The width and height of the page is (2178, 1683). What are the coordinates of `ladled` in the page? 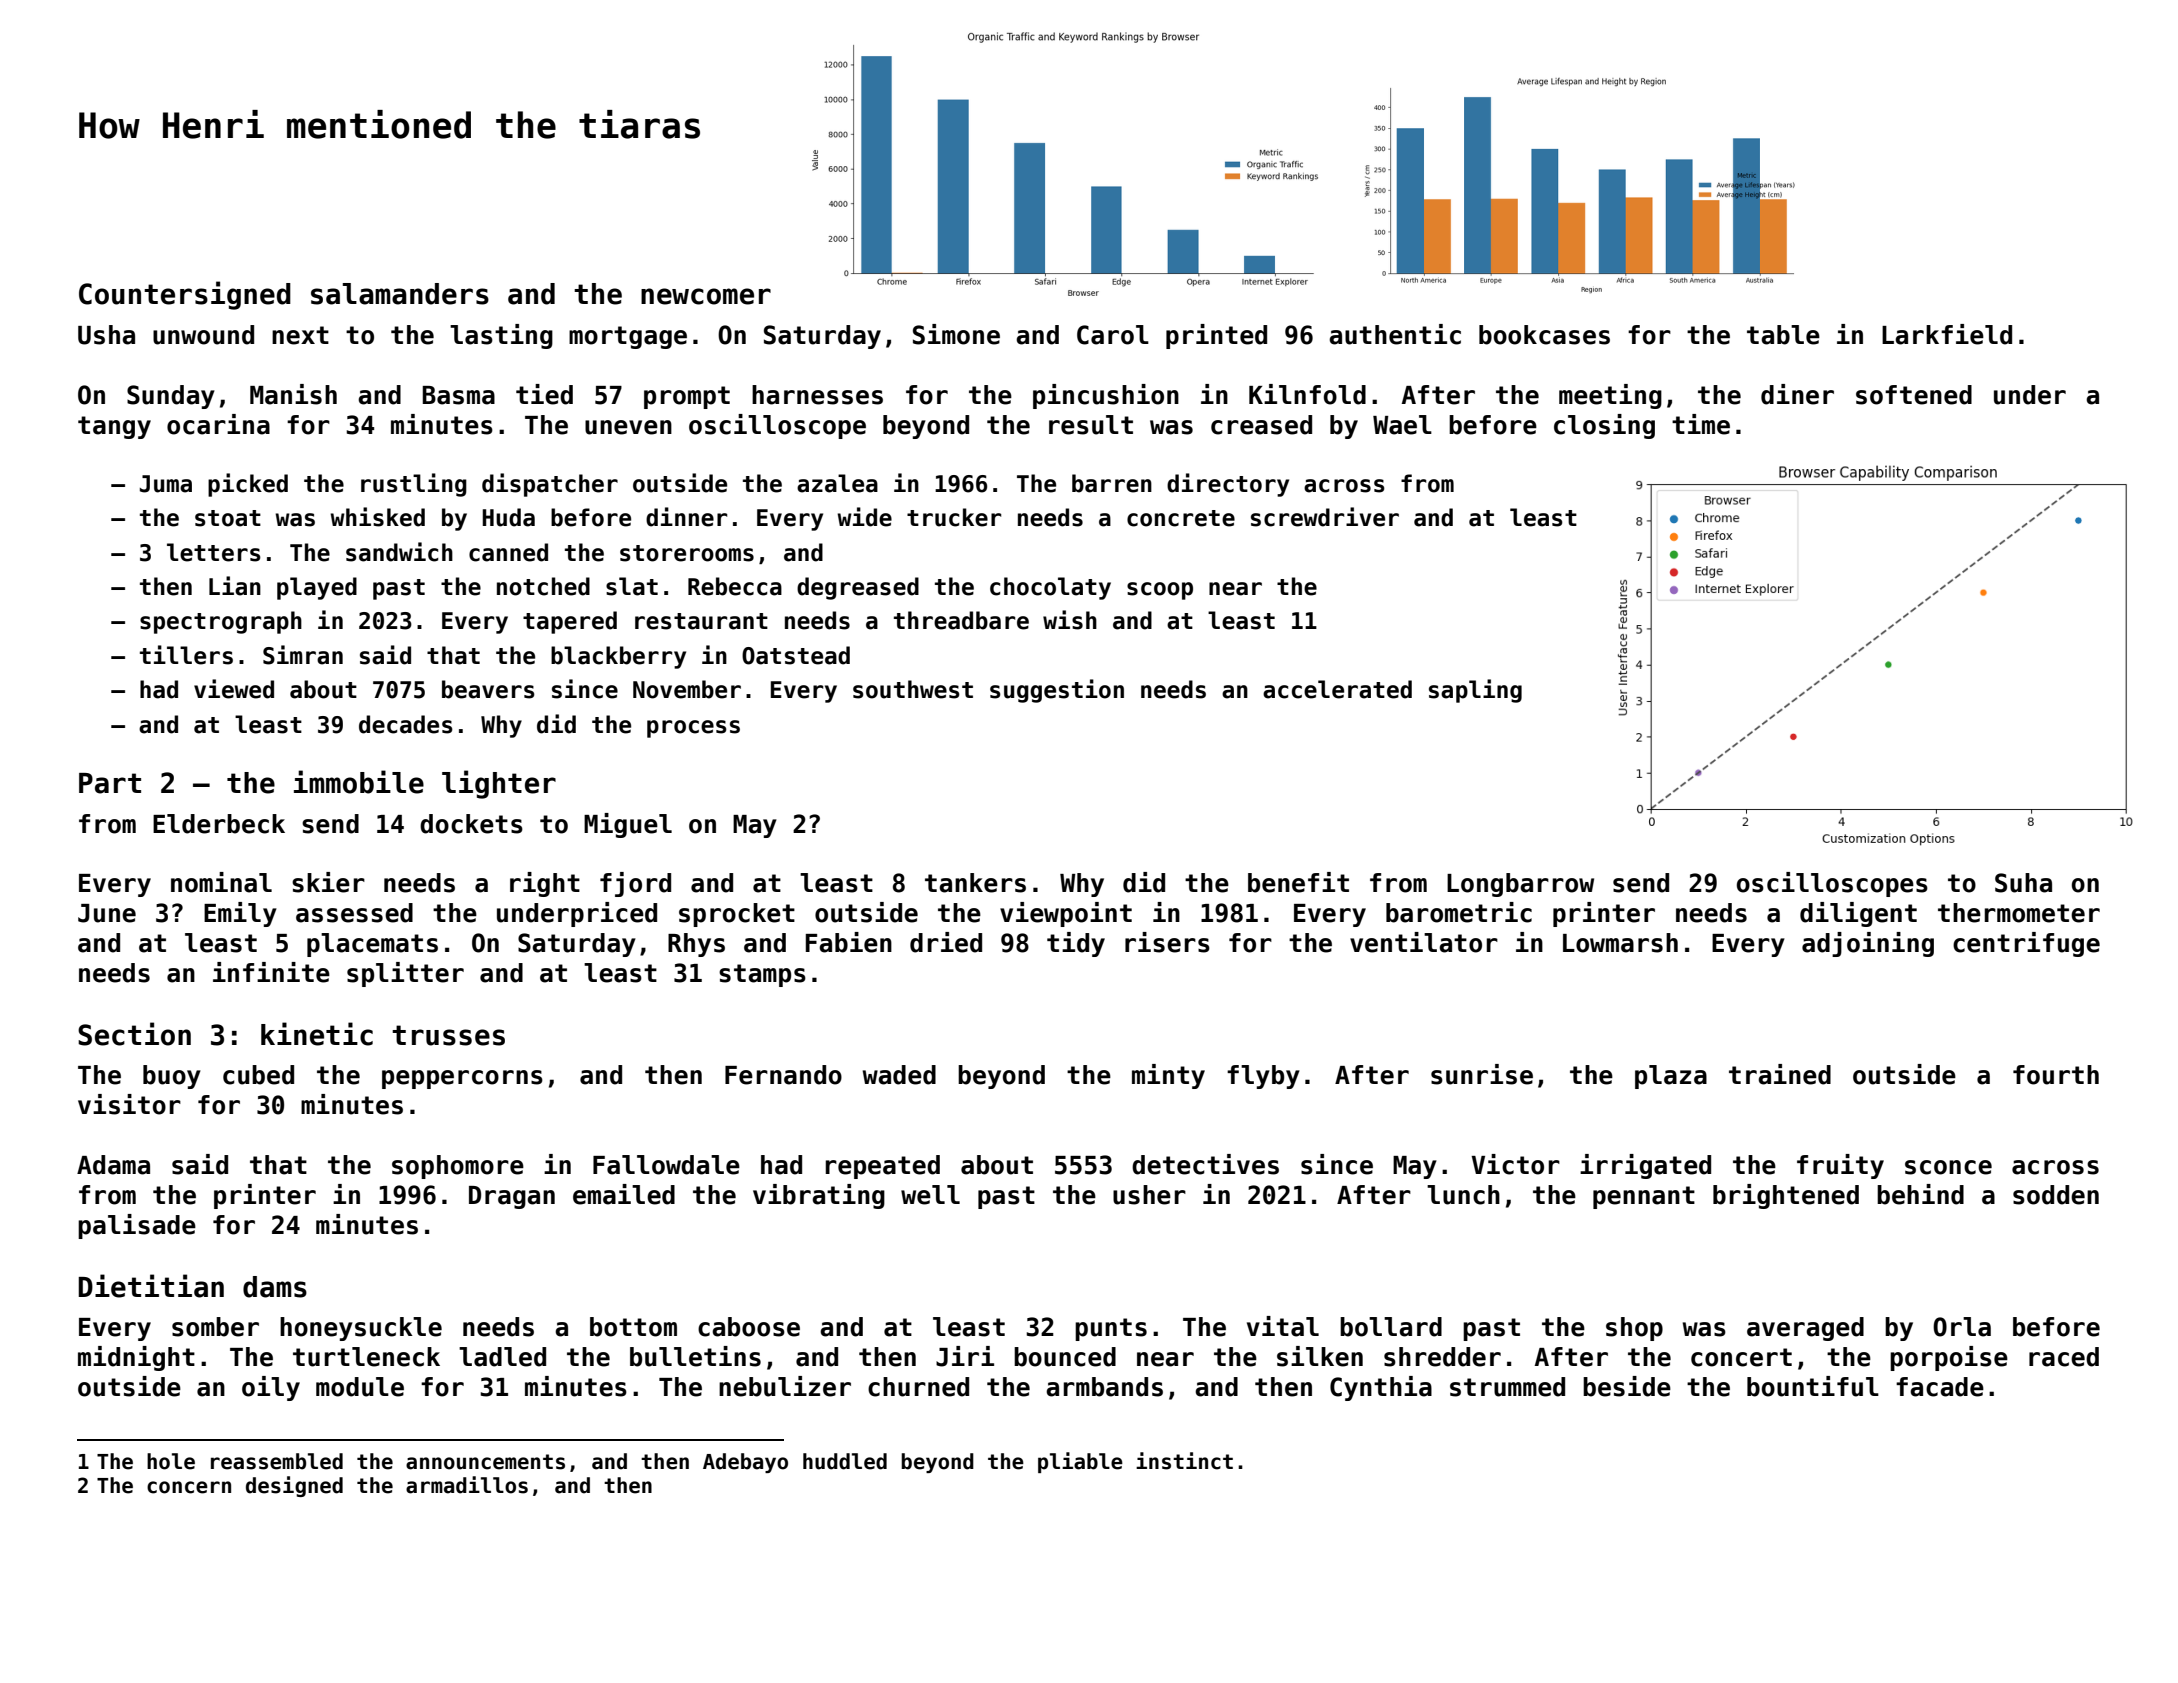 It's located at (502, 1357).
